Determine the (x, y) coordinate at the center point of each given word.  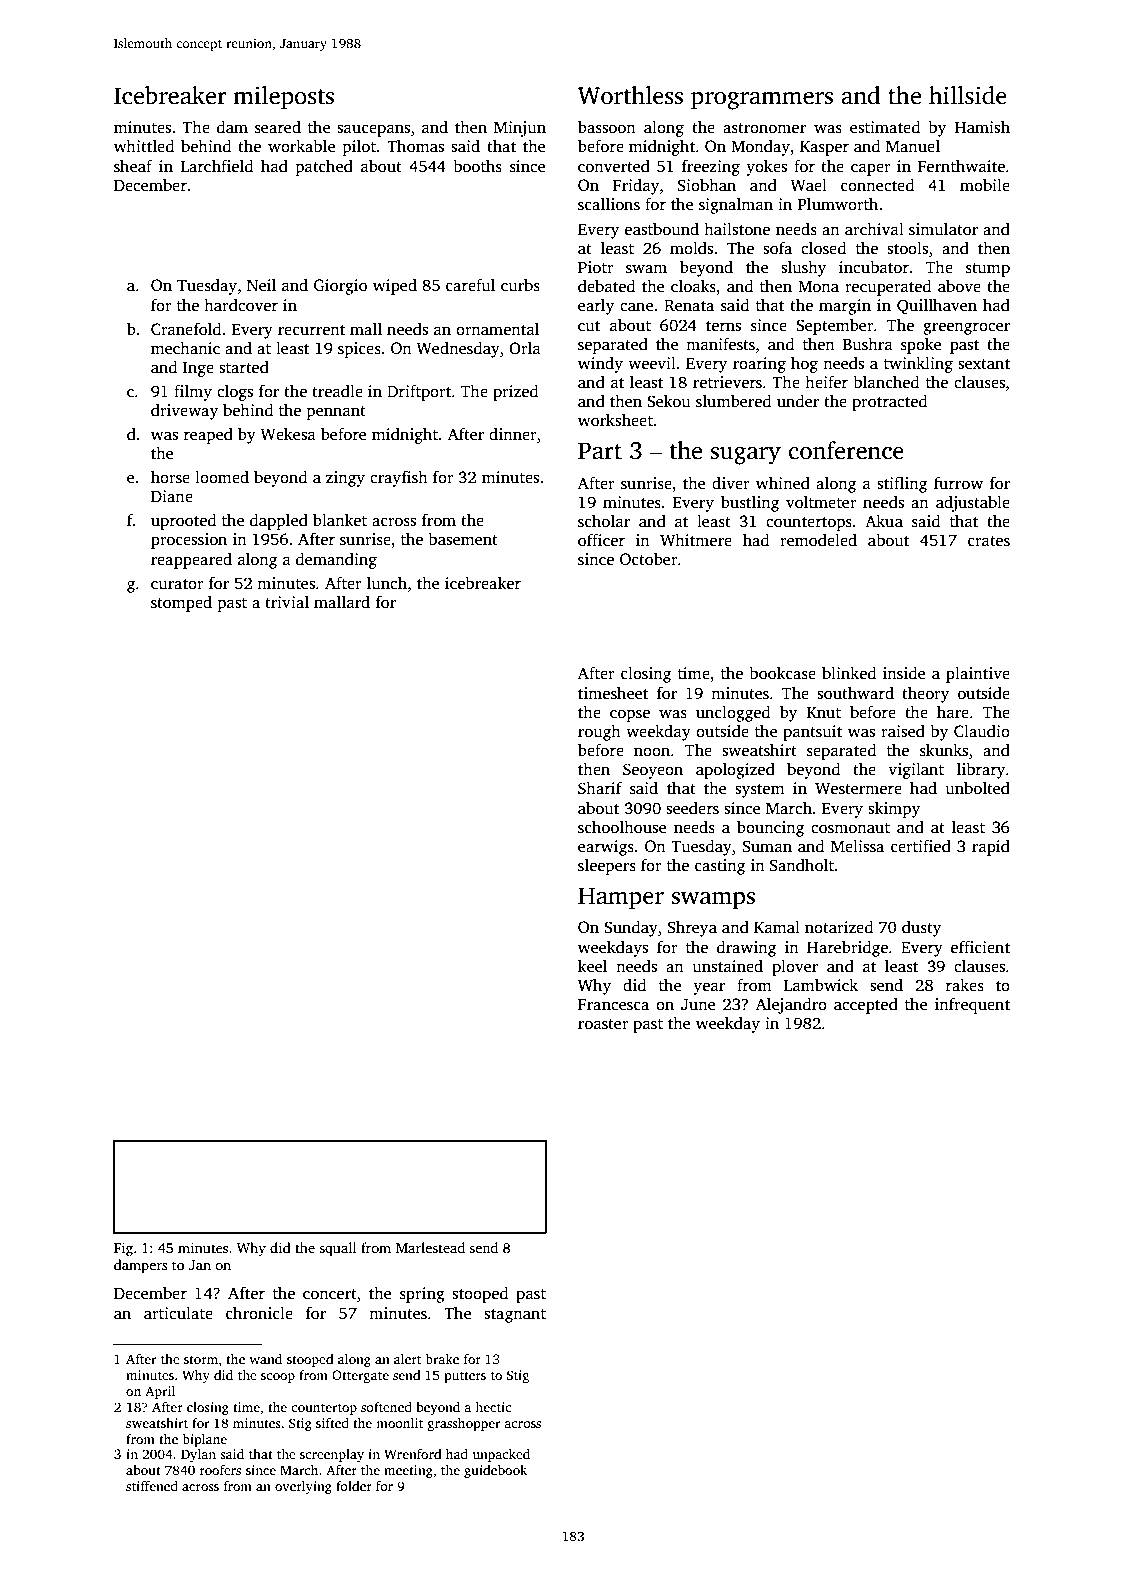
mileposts (283, 98)
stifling (902, 485)
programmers (762, 101)
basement (463, 539)
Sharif (600, 788)
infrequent (972, 1006)
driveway (185, 412)
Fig (123, 1249)
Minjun (520, 129)
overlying (303, 1487)
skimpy (894, 810)
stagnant (515, 1316)
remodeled (818, 540)
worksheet (615, 420)
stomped (181, 604)
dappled (279, 522)
